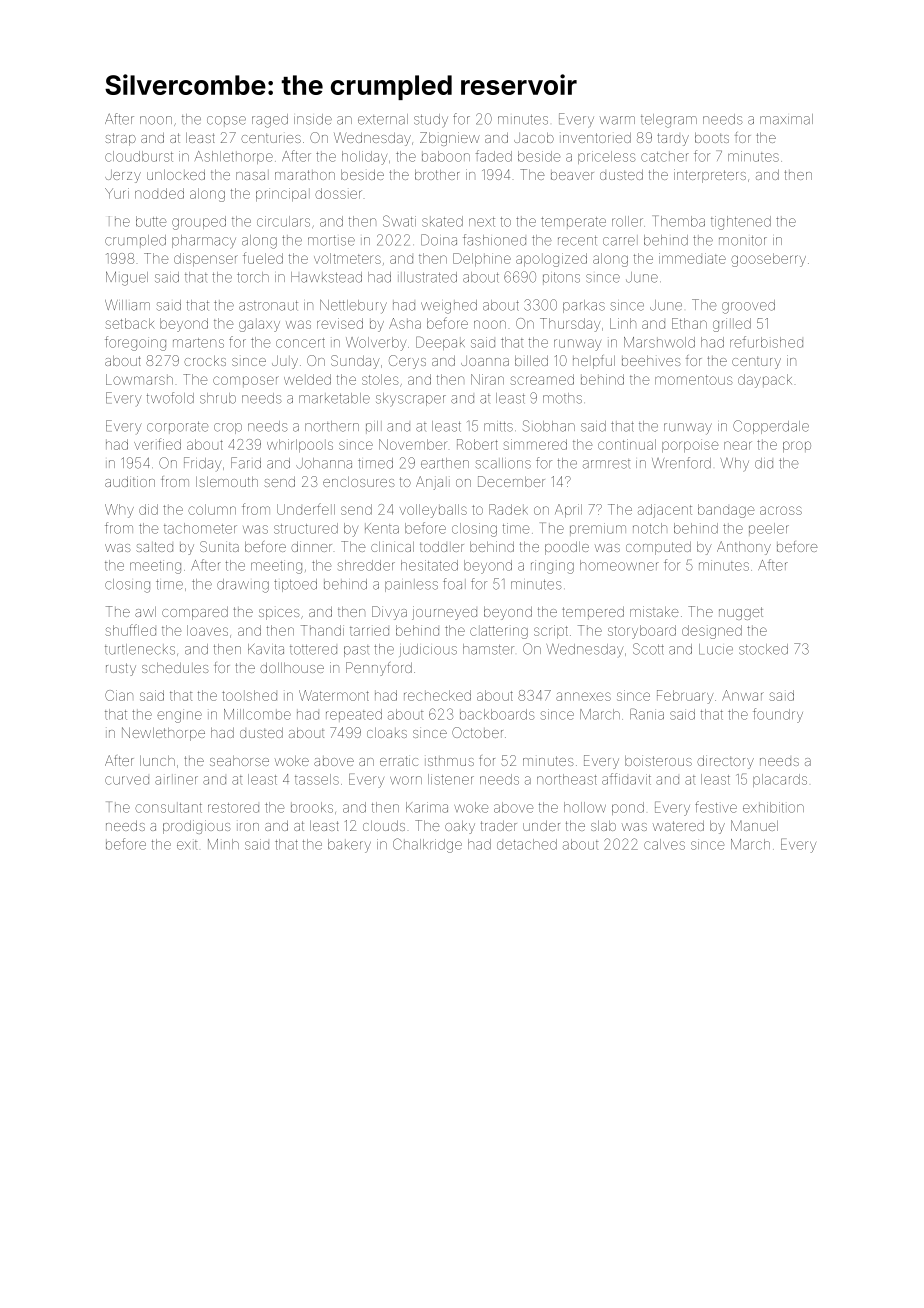  What do you see at coordinates (226, 121) in the document?
I see `copse` at bounding box center [226, 121].
